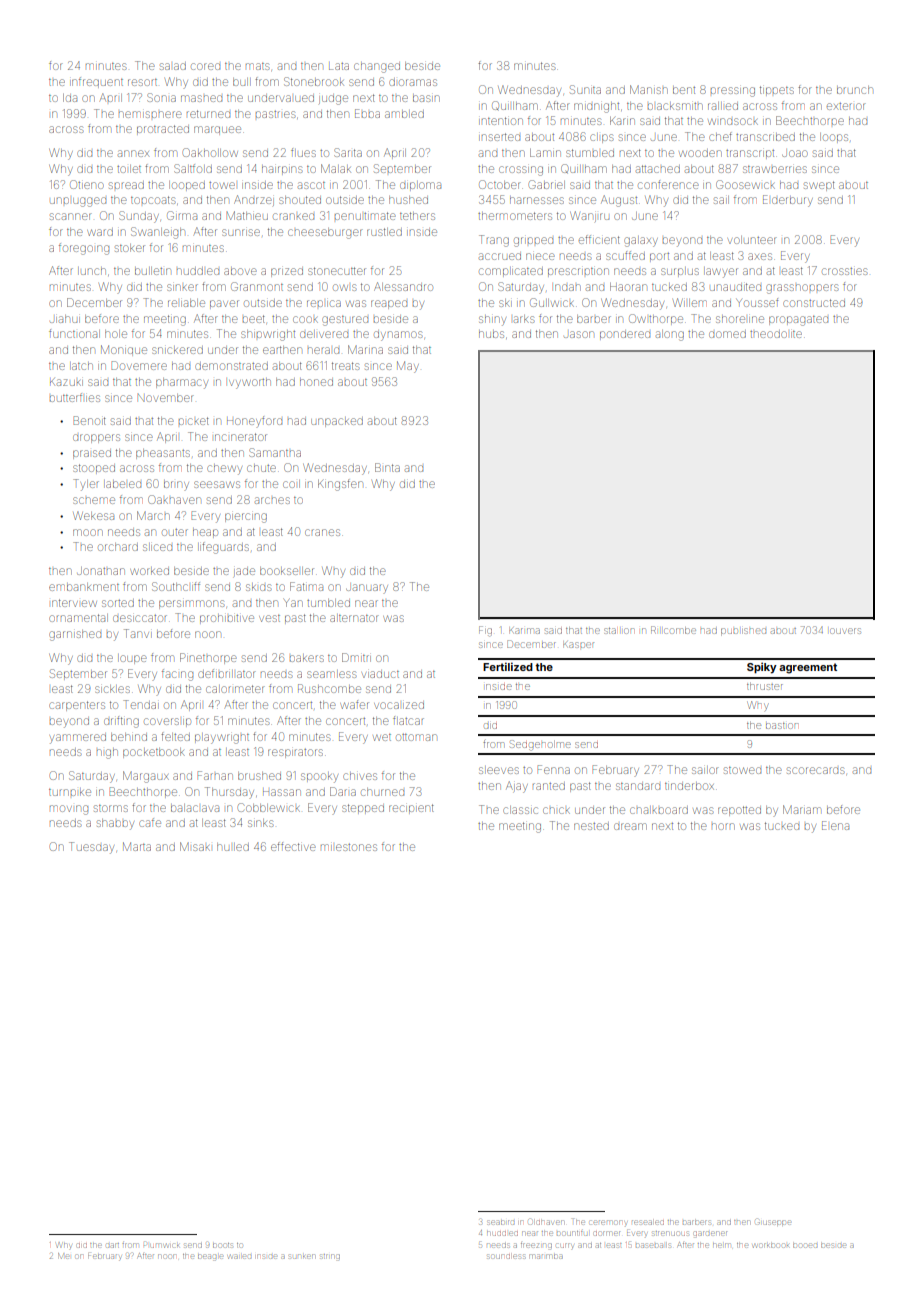 This document has height=1308, width=924. What do you see at coordinates (743, 632) in the document?
I see `published` at bounding box center [743, 632].
